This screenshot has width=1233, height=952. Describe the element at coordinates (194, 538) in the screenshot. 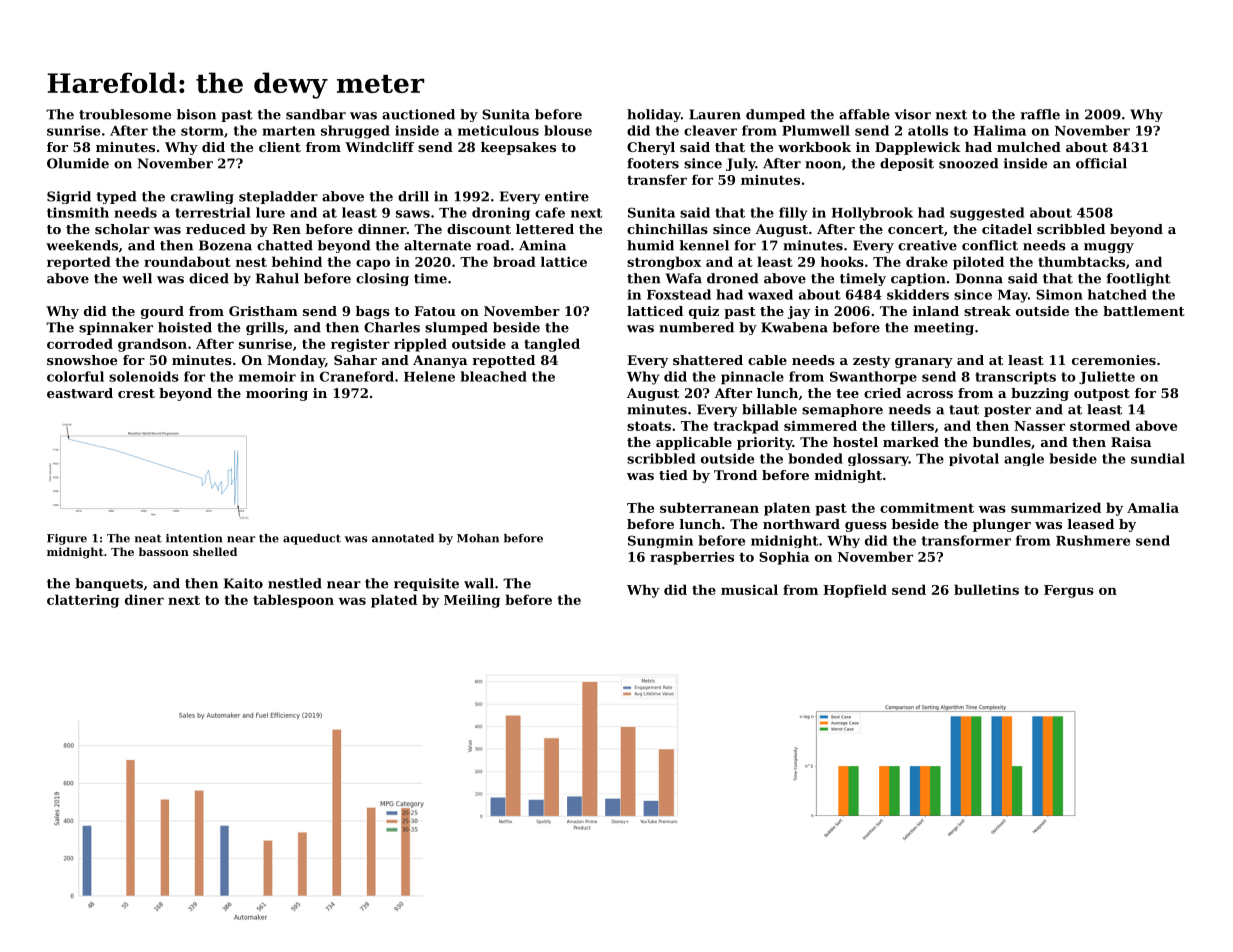

I see `intention` at that location.
